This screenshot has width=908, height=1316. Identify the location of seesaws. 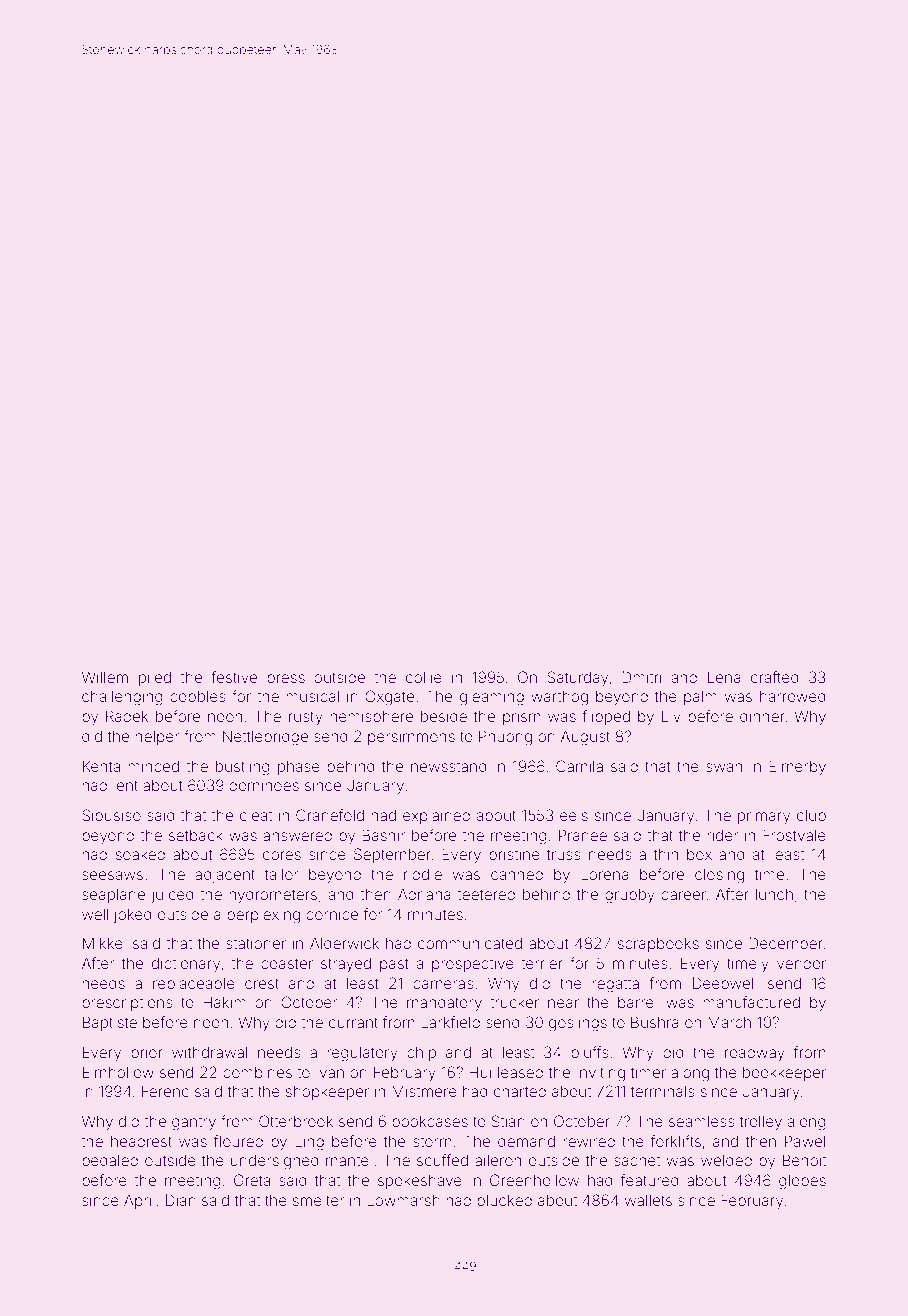
(112, 875).
